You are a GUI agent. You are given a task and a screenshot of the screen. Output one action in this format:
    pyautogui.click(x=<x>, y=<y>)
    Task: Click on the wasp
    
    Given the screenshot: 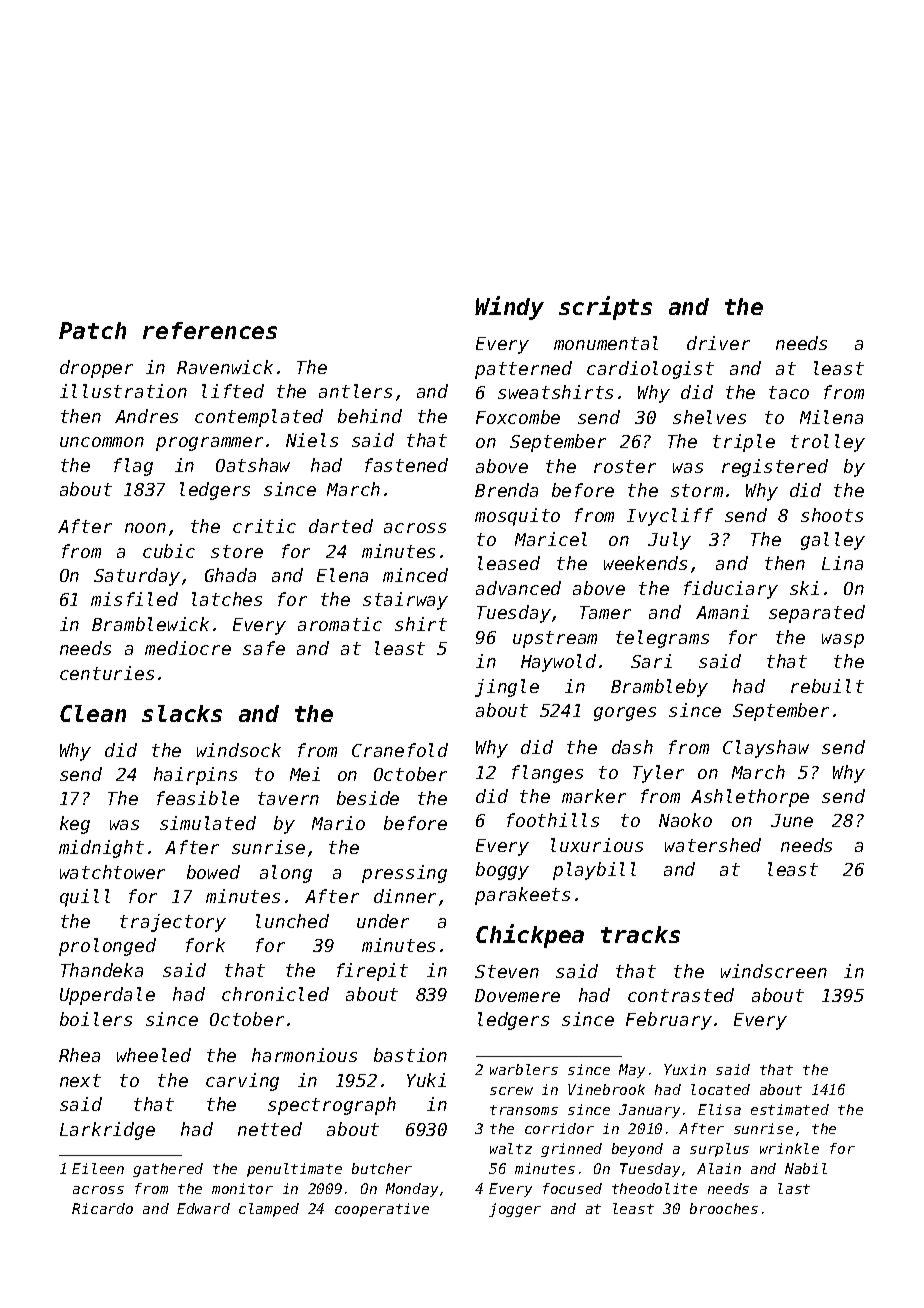 What is the action you would take?
    pyautogui.click(x=843, y=641)
